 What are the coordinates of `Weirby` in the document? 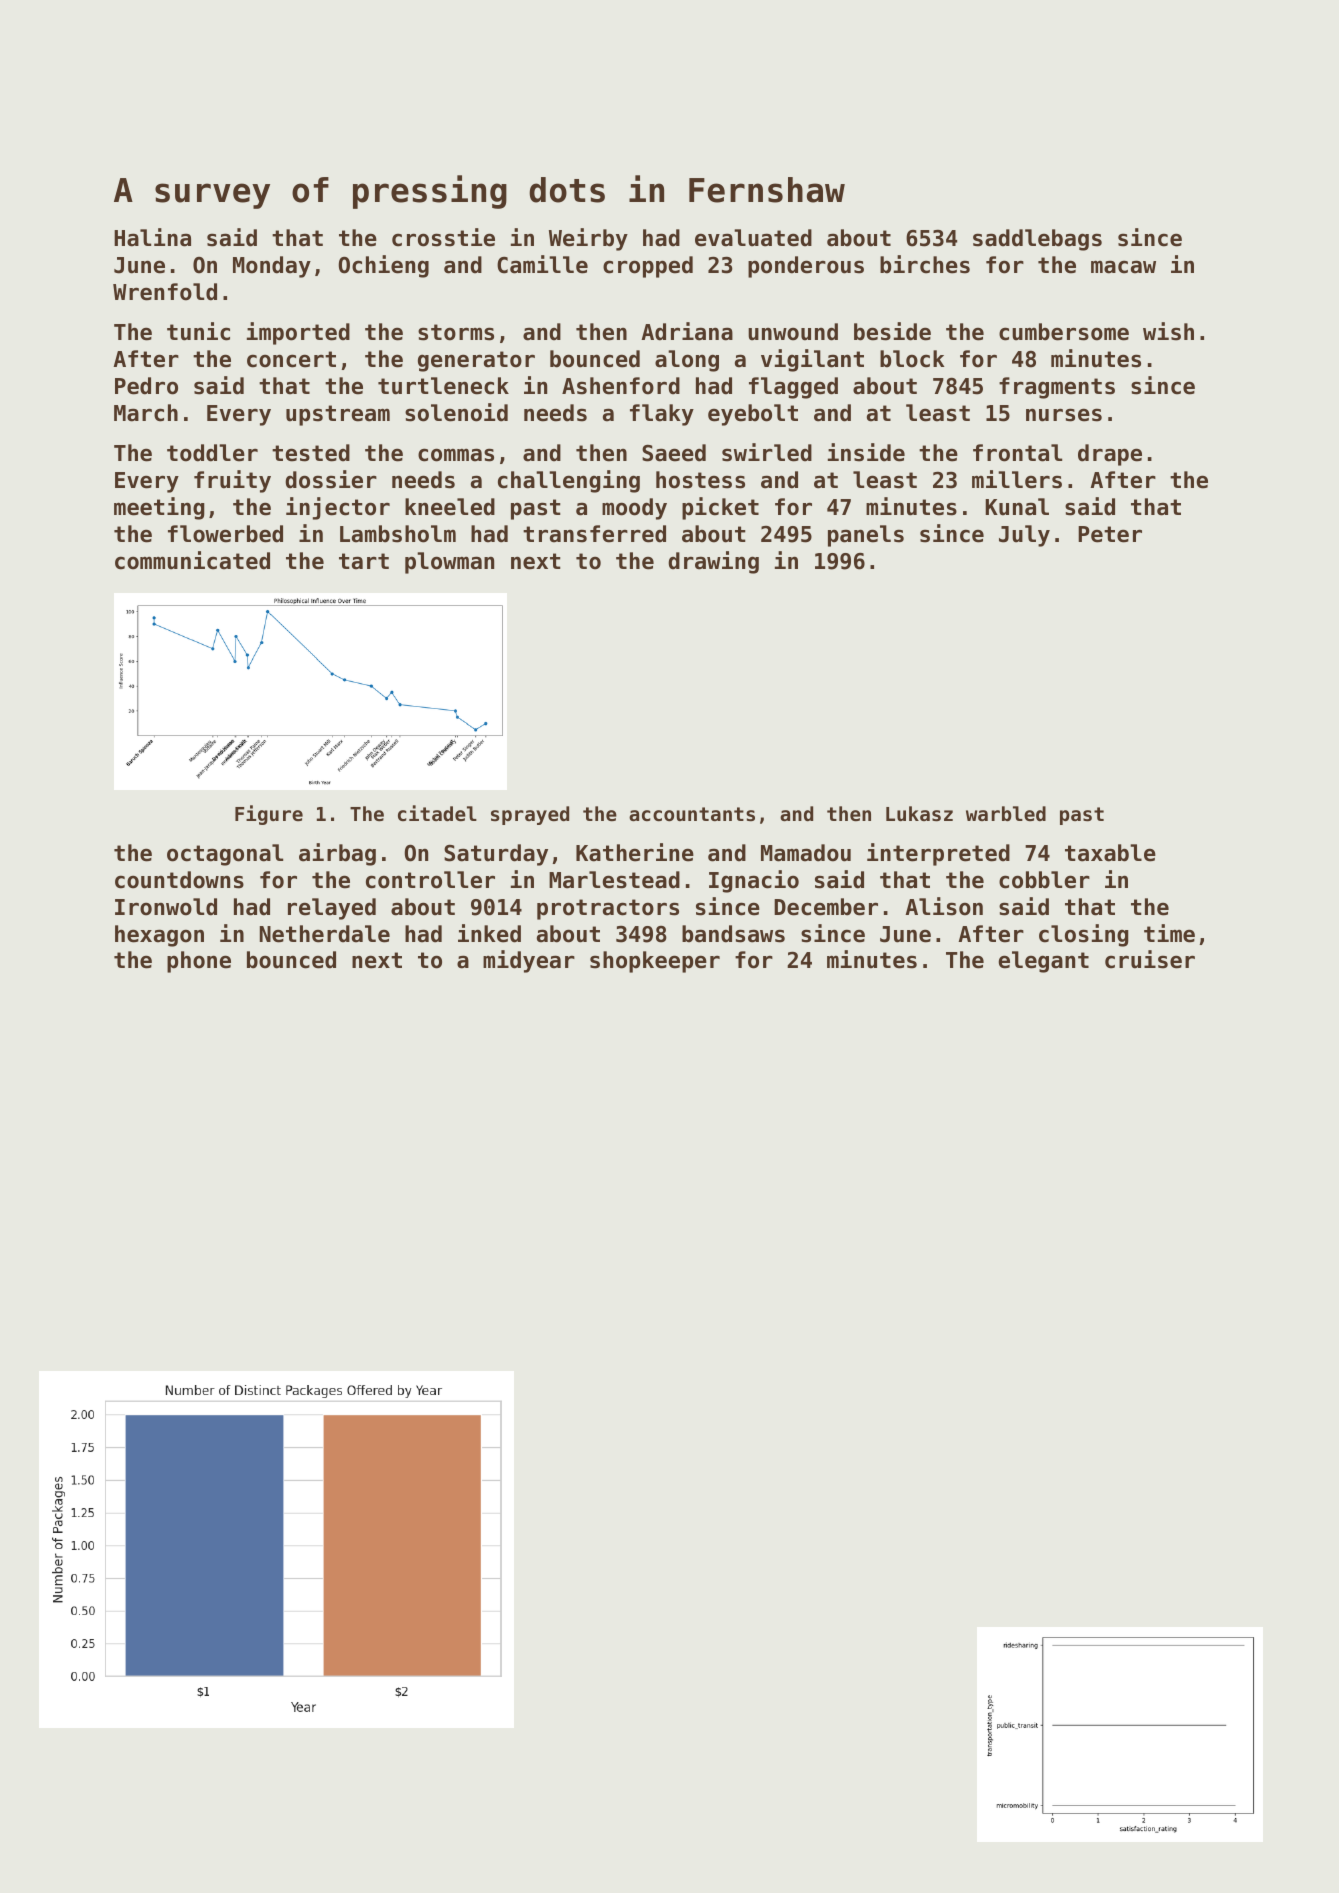 It's located at (588, 239).
